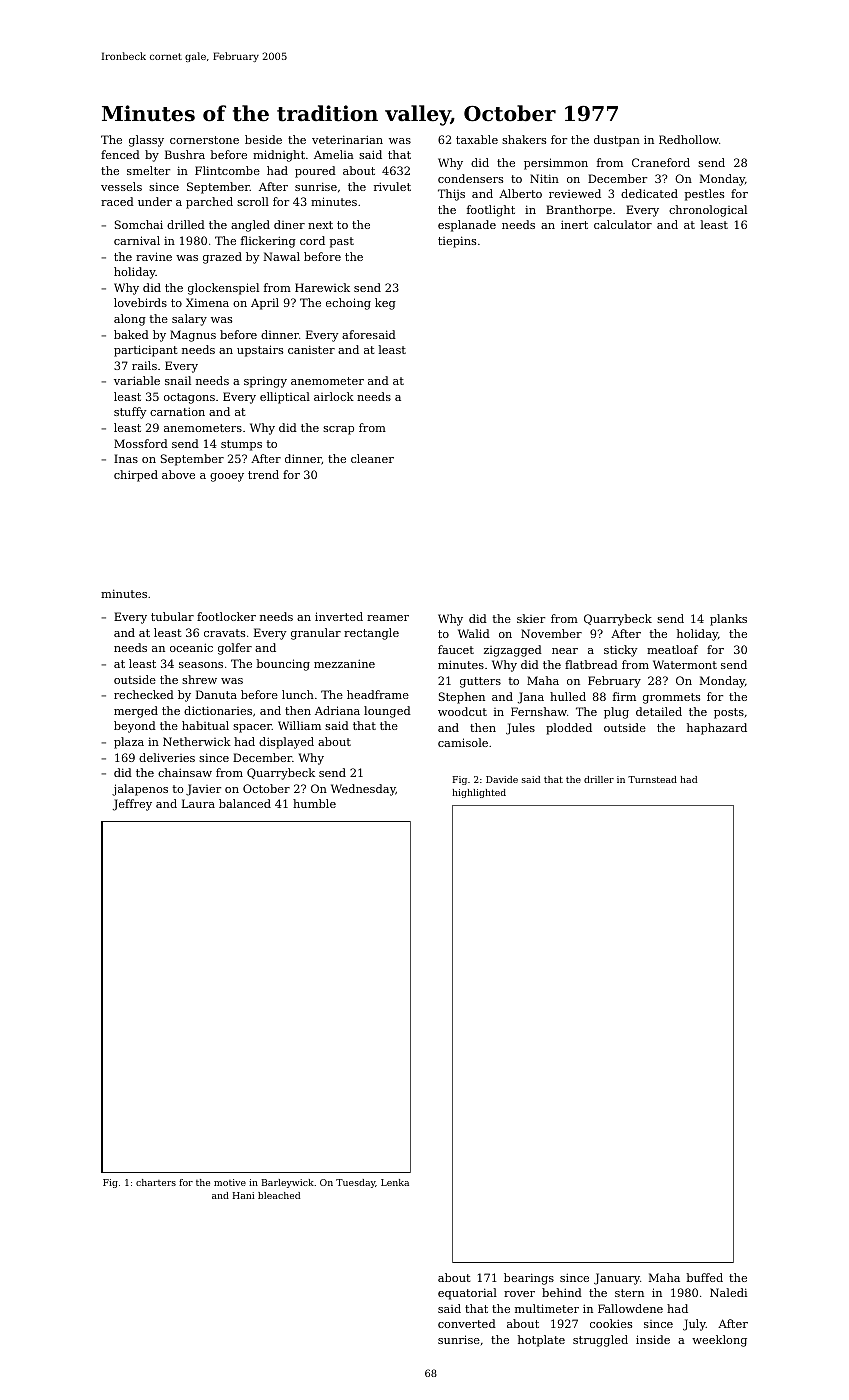  Describe the element at coordinates (524, 139) in the screenshot. I see `shakers` at that location.
